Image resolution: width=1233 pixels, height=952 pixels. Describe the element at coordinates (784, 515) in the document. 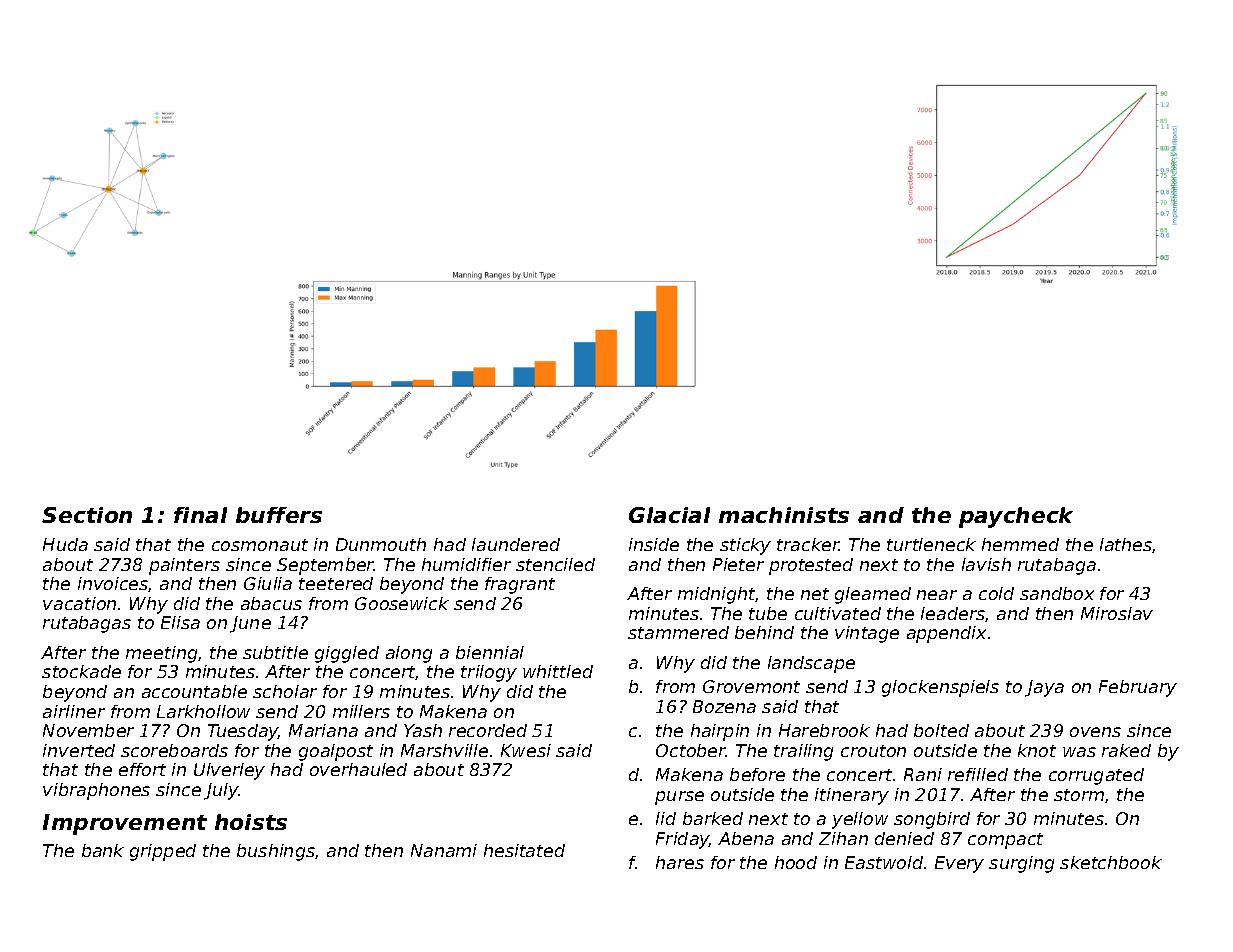

I see `machinists` at that location.
